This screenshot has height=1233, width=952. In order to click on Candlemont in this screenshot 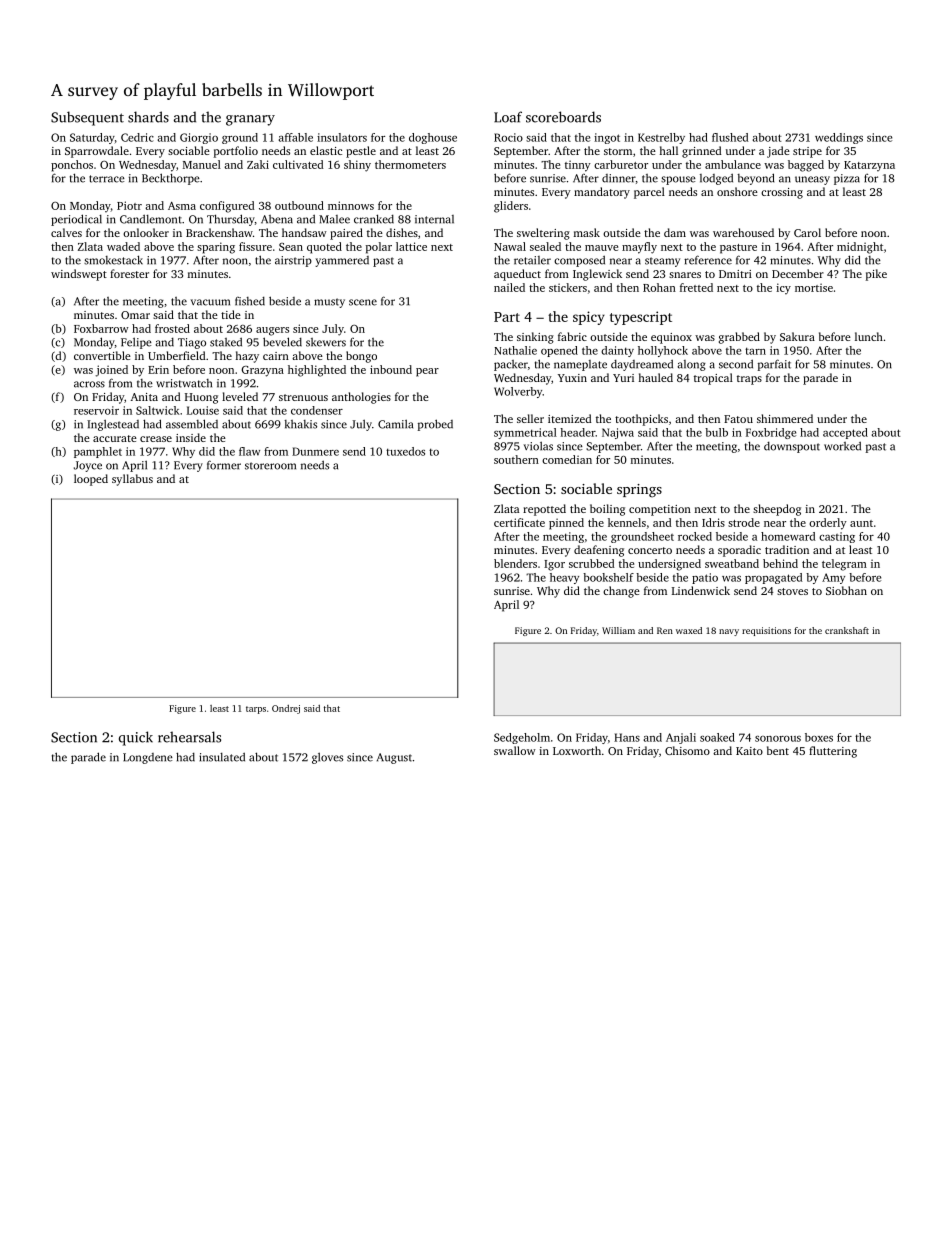, I will do `click(151, 219)`.
